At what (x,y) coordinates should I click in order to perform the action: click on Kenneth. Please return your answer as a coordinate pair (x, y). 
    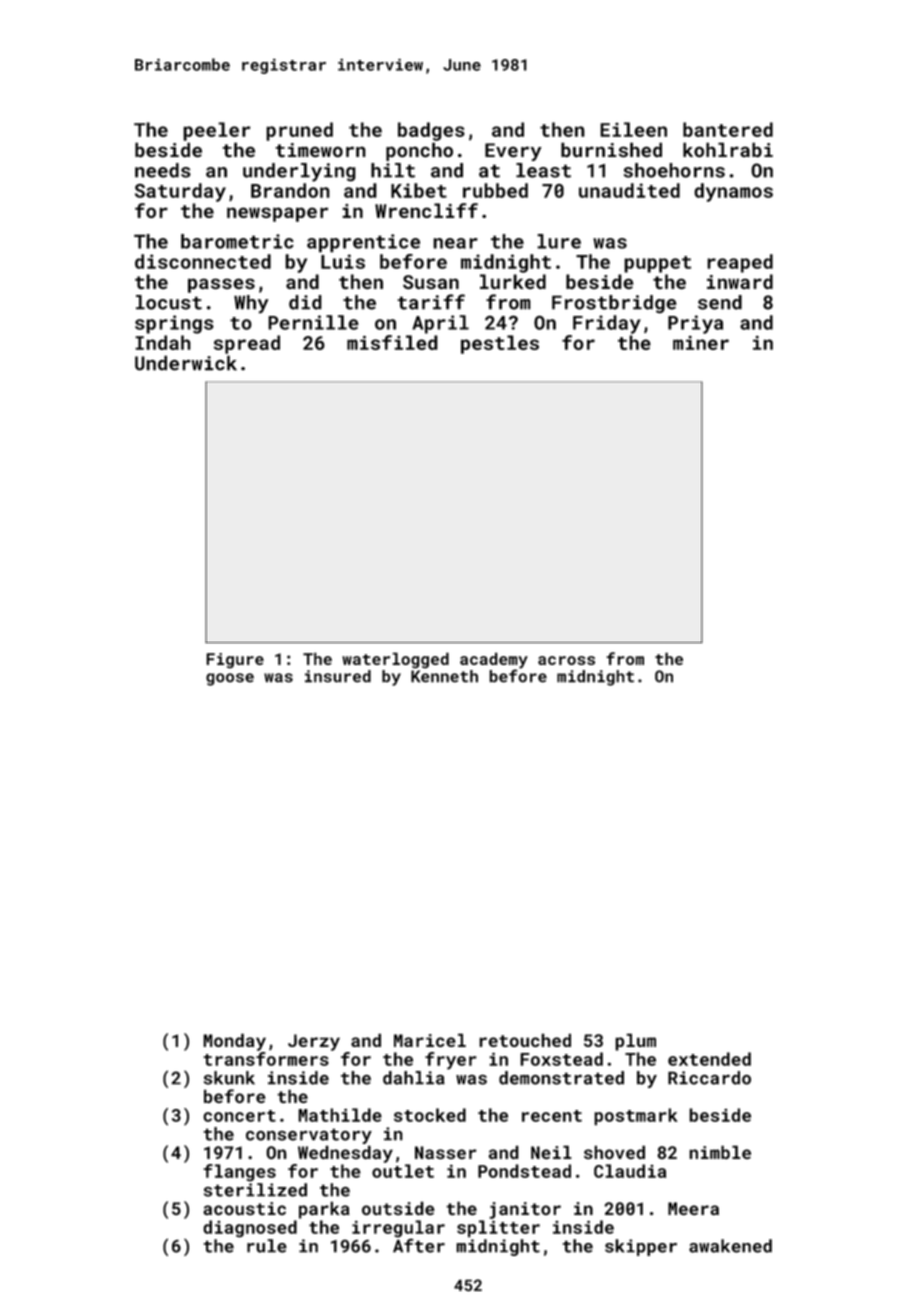
    Looking at the image, I should click on (444, 676).
